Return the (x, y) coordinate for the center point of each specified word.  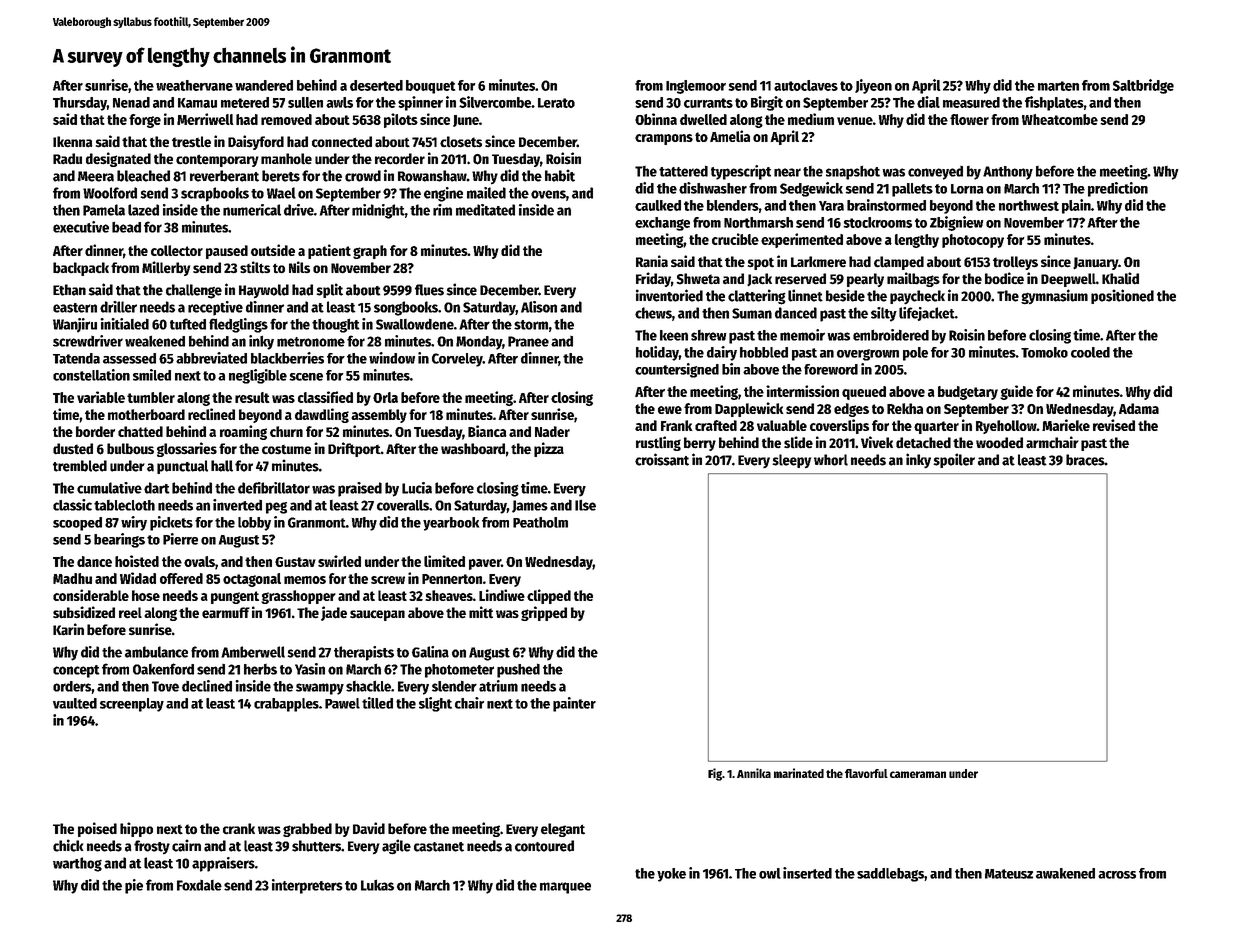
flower (969, 119)
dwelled (703, 119)
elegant (563, 830)
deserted (376, 85)
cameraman (918, 774)
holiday (657, 353)
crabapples (286, 705)
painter (574, 704)
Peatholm (540, 522)
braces (1085, 460)
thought (336, 325)
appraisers (223, 864)
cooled (1090, 352)
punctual (182, 467)
